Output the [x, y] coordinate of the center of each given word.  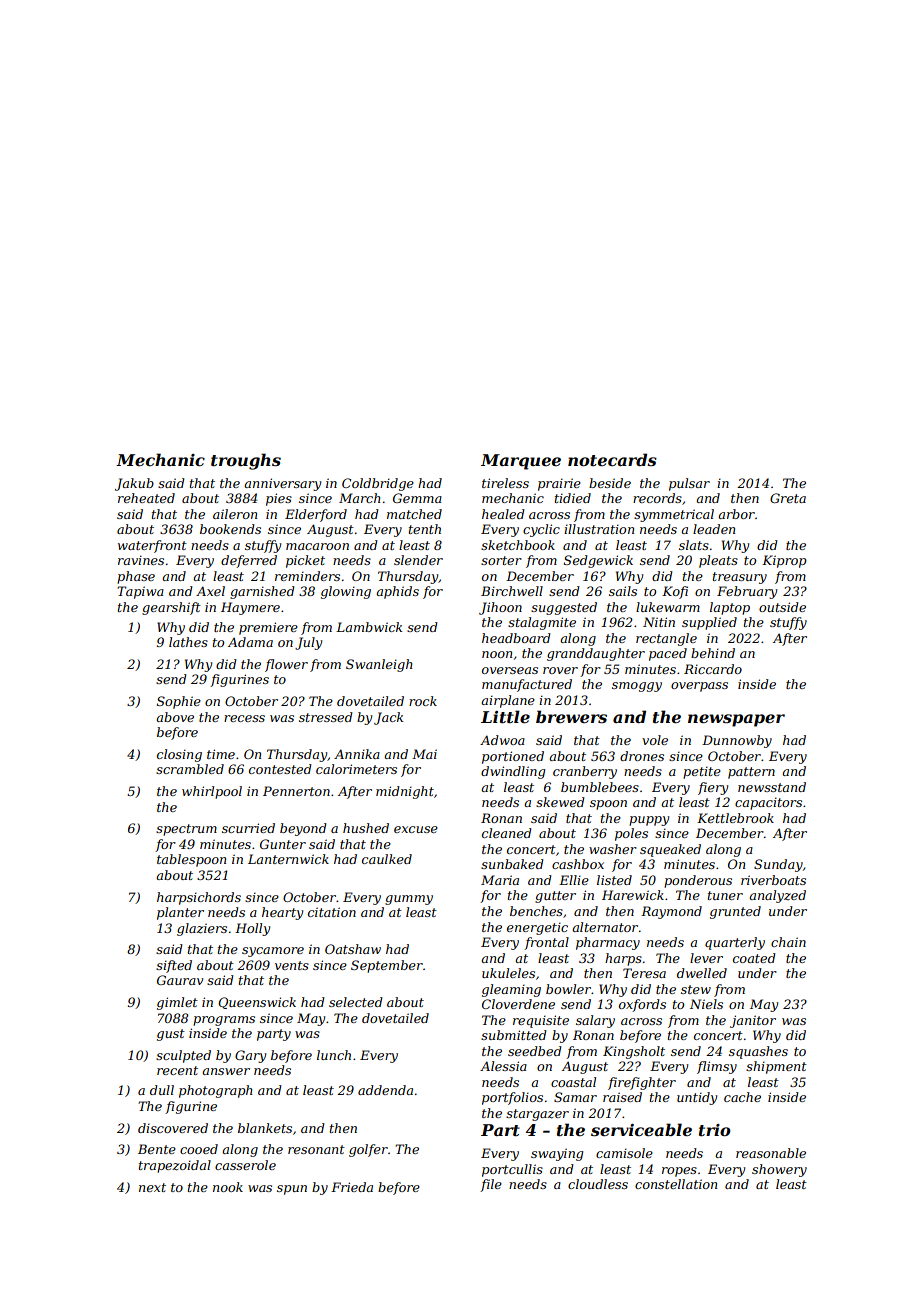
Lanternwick [288, 859]
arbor [736, 514]
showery [779, 1170]
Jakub [134, 484]
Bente [157, 1149]
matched [414, 514]
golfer [368, 1150]
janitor [753, 1021]
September [387, 966]
